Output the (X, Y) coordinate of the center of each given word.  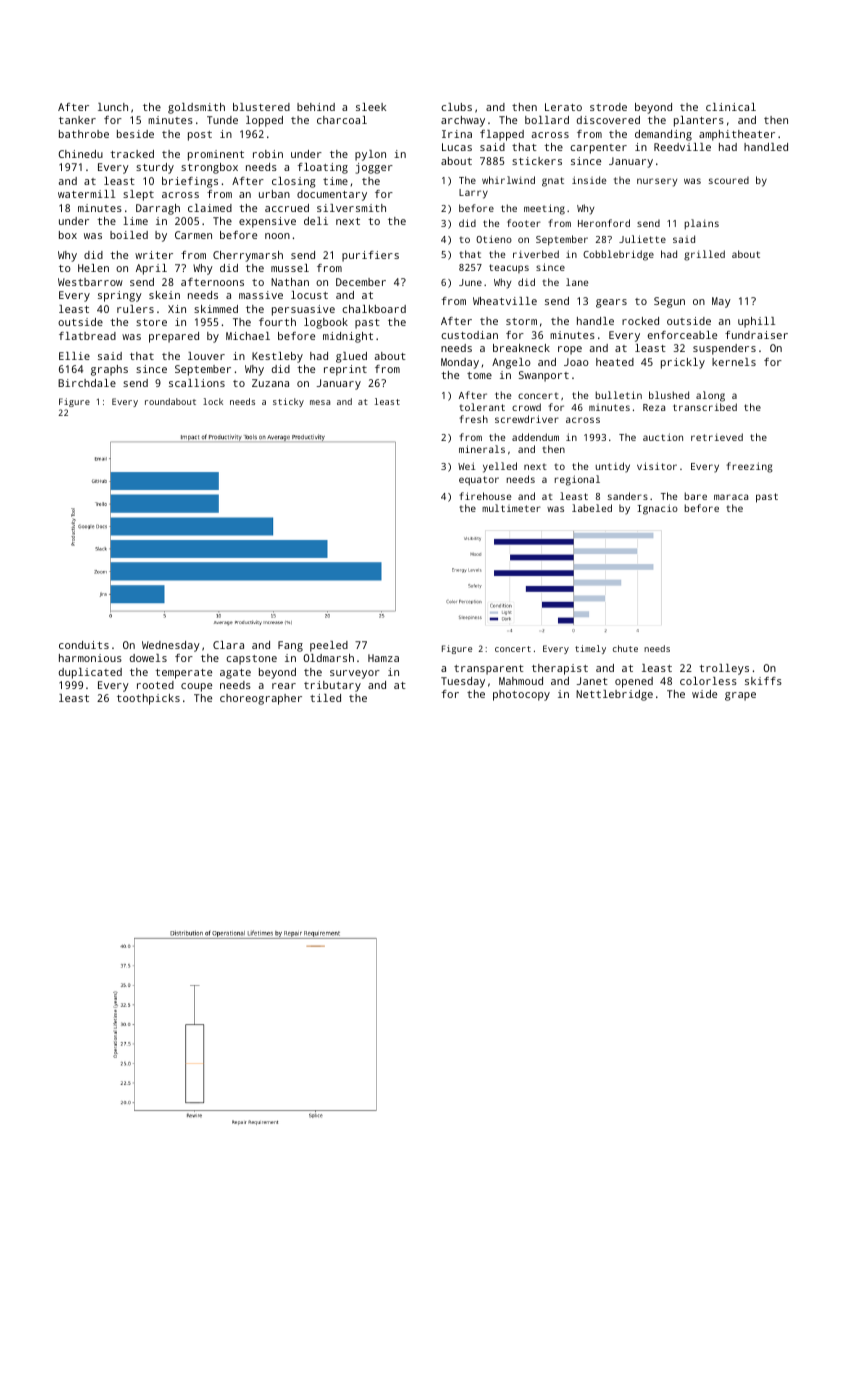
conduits (84, 645)
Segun (669, 302)
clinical (731, 107)
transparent (489, 670)
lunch (113, 107)
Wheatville (505, 301)
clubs (456, 107)
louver (206, 356)
